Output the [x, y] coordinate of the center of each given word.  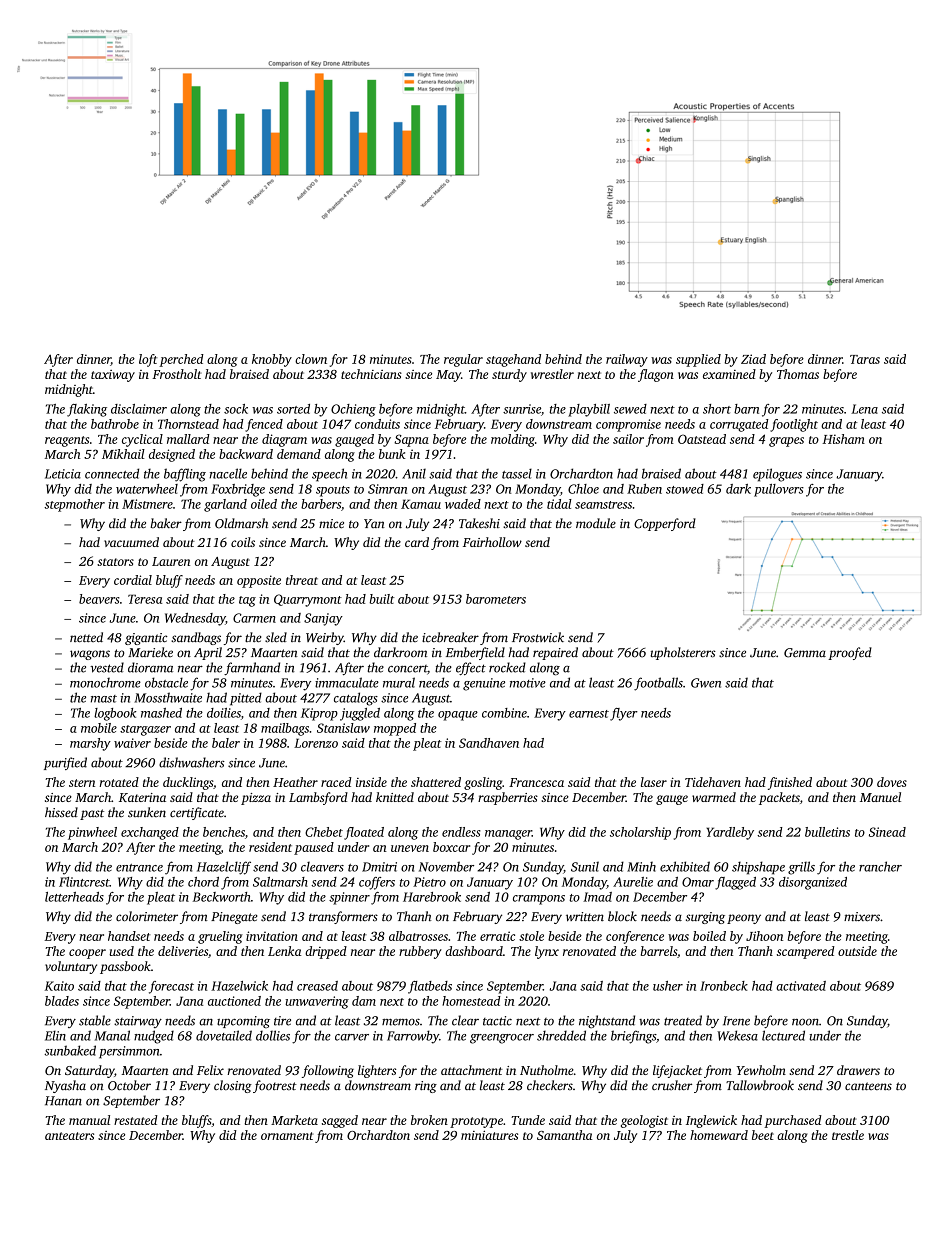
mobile [99, 728]
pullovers [779, 490]
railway [627, 360]
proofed [850, 653]
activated [801, 986]
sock [236, 409]
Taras [865, 359]
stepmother [74, 505]
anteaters [69, 1136]
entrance [139, 868]
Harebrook [432, 897]
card [417, 542]
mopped [395, 729]
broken [429, 1120]
